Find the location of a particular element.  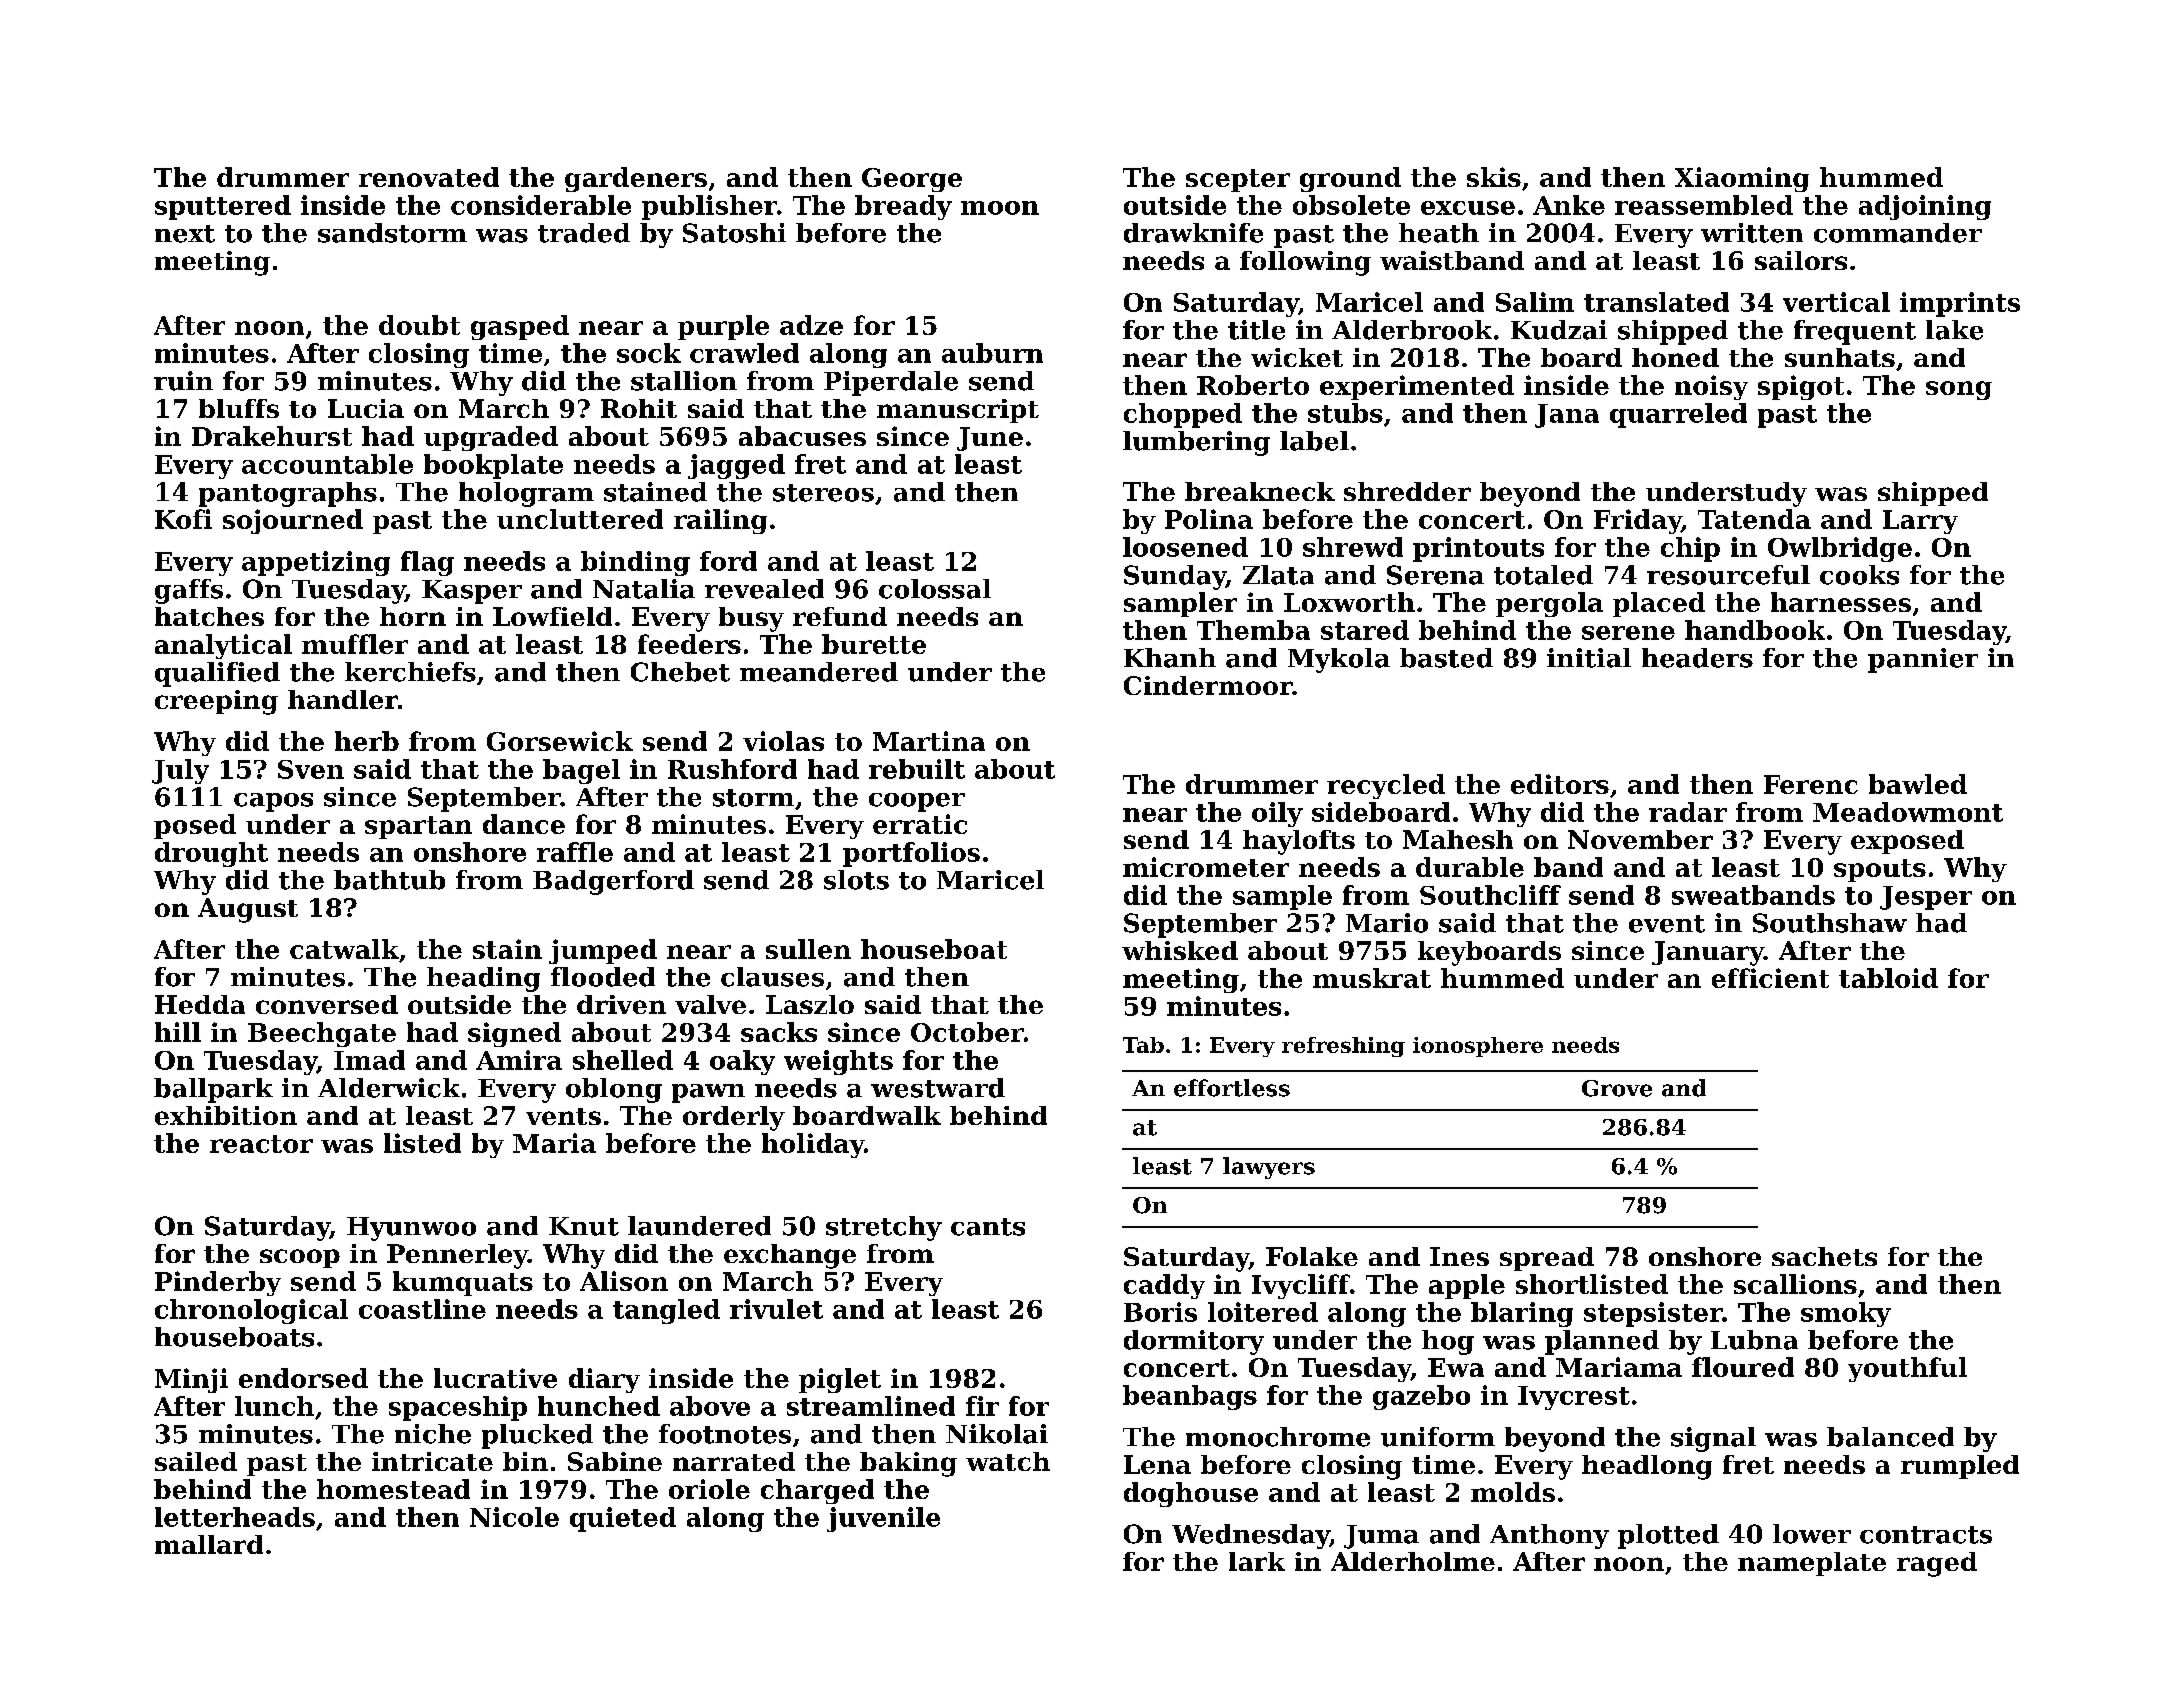

quieted is located at coordinates (623, 1519).
